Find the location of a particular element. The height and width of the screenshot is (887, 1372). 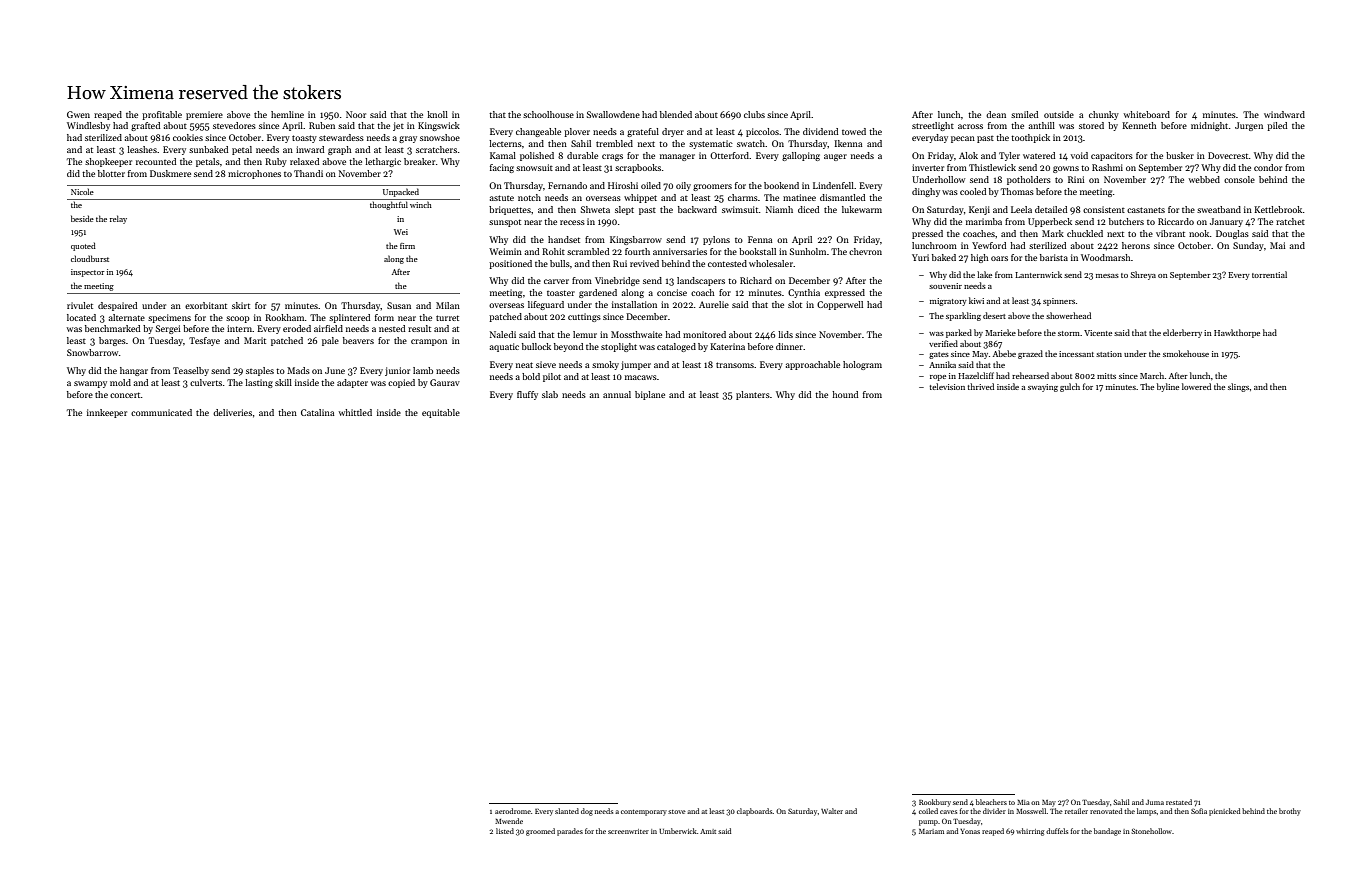

listed is located at coordinates (505, 831).
